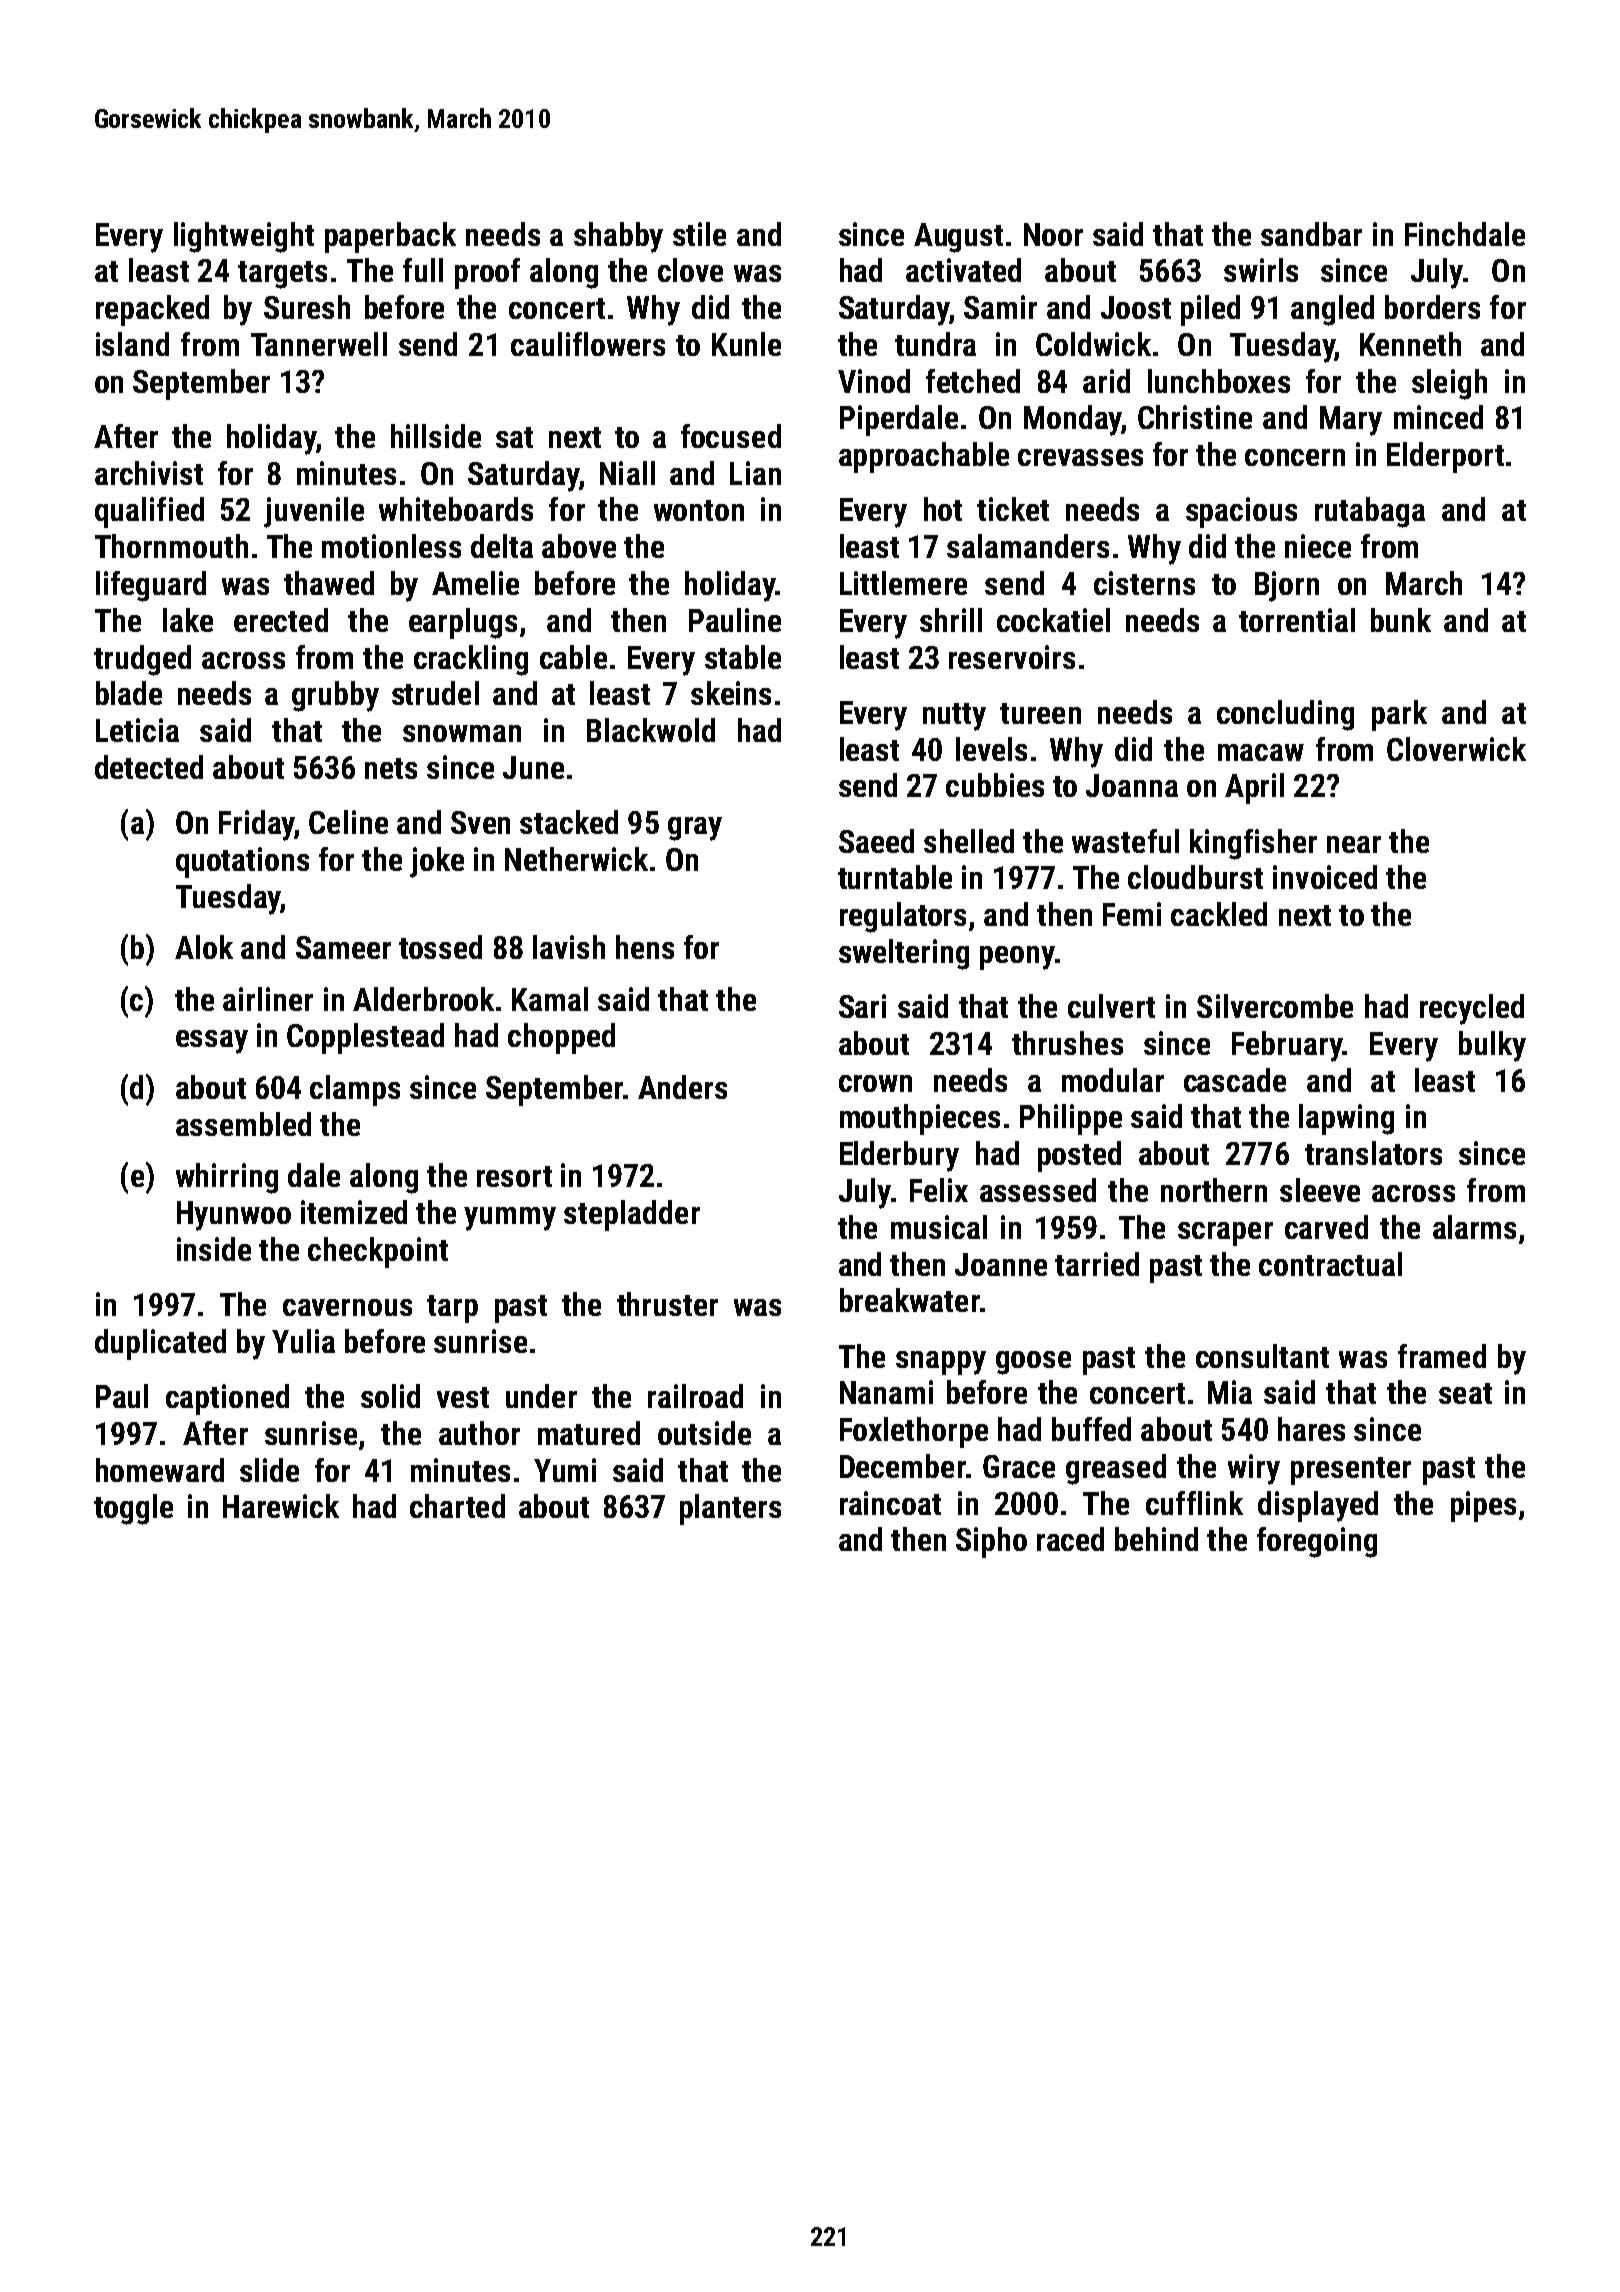 Image resolution: width=1620 pixels, height=2292 pixels. What do you see at coordinates (1230, 1392) in the image?
I see `Mia` at bounding box center [1230, 1392].
